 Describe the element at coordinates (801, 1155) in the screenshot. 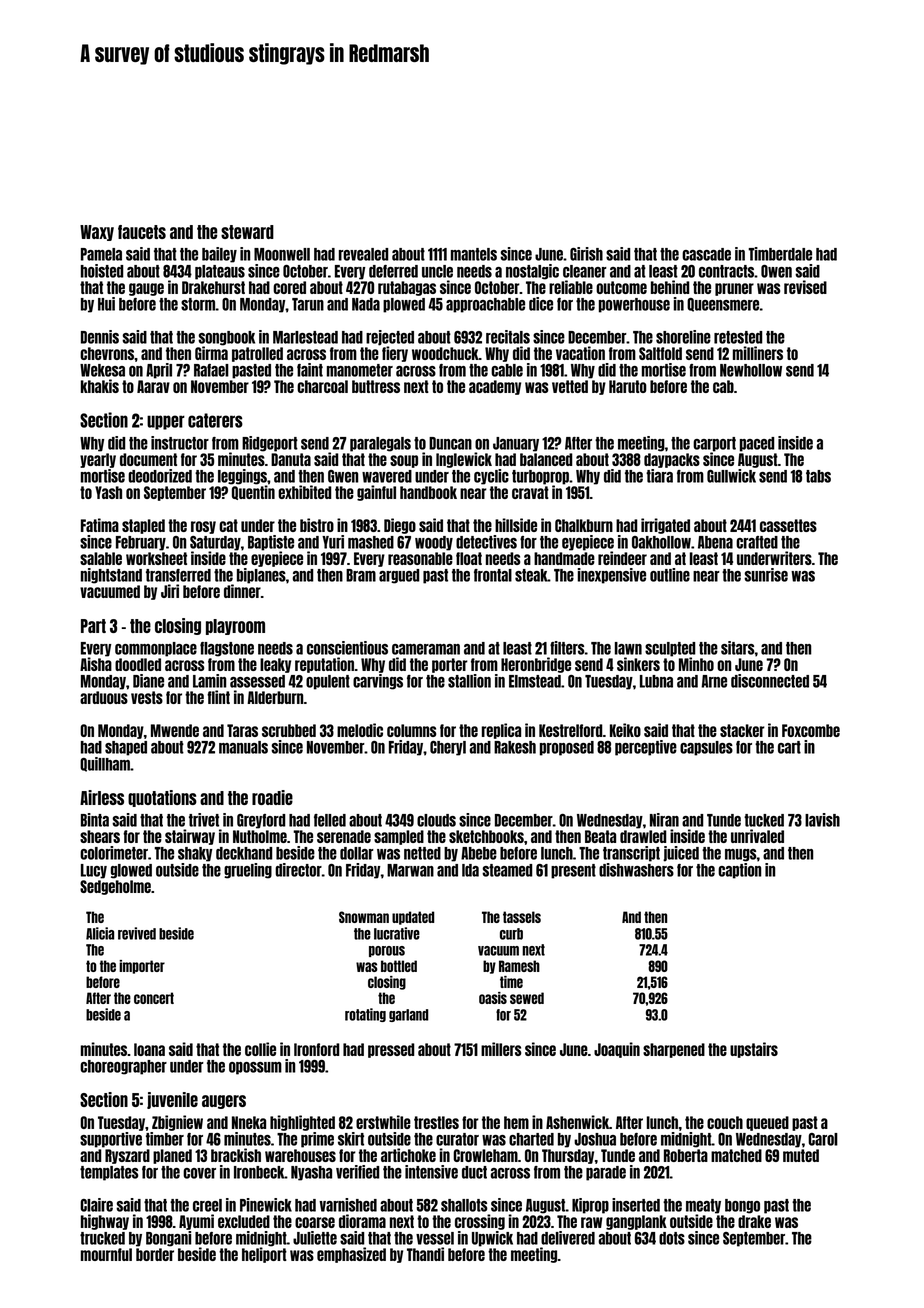

I see `muted` at that location.
